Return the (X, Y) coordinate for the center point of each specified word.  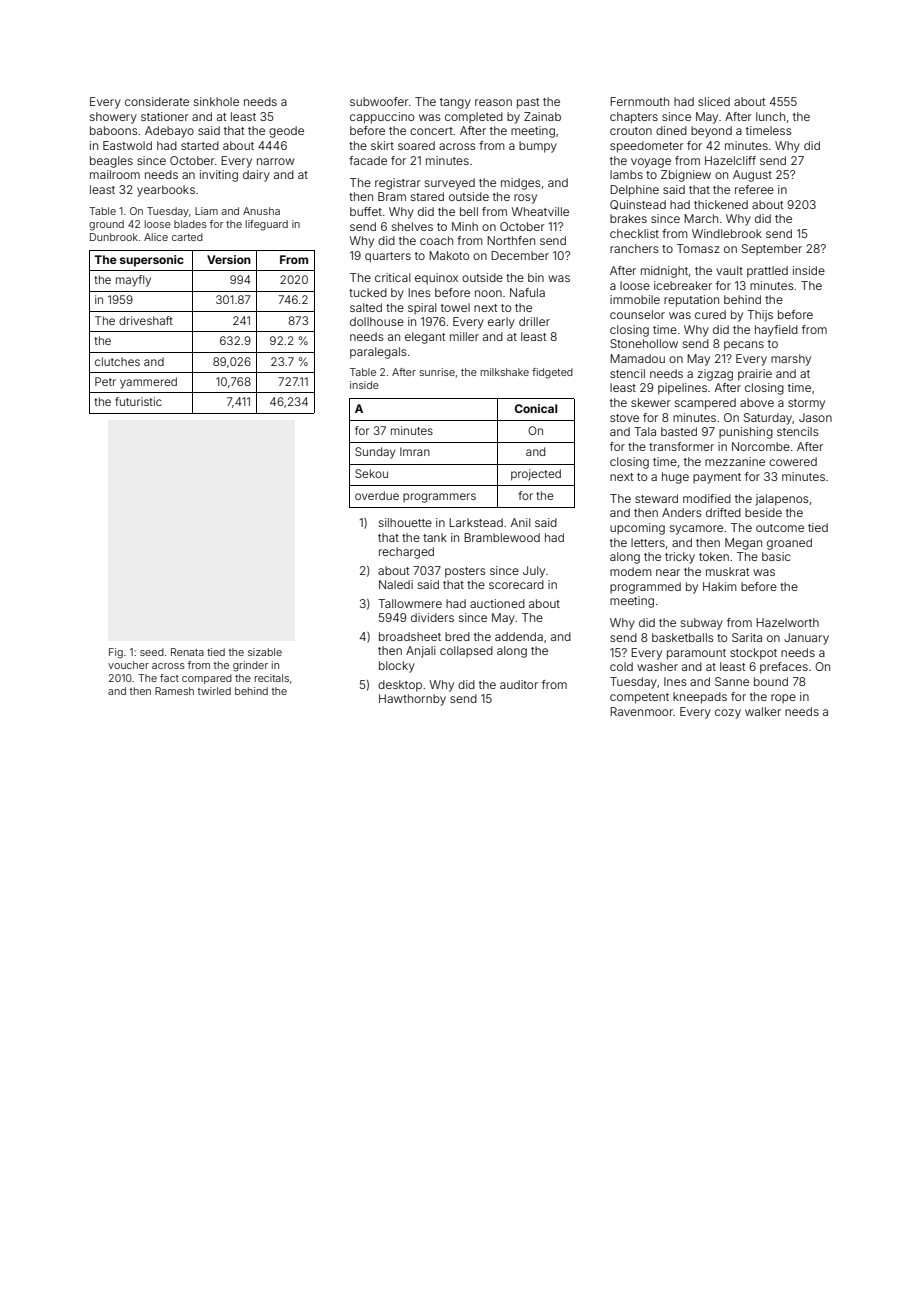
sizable (265, 652)
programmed (645, 588)
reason (493, 102)
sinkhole (216, 101)
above (757, 402)
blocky (397, 667)
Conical (536, 408)
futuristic (138, 401)
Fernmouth (639, 101)
